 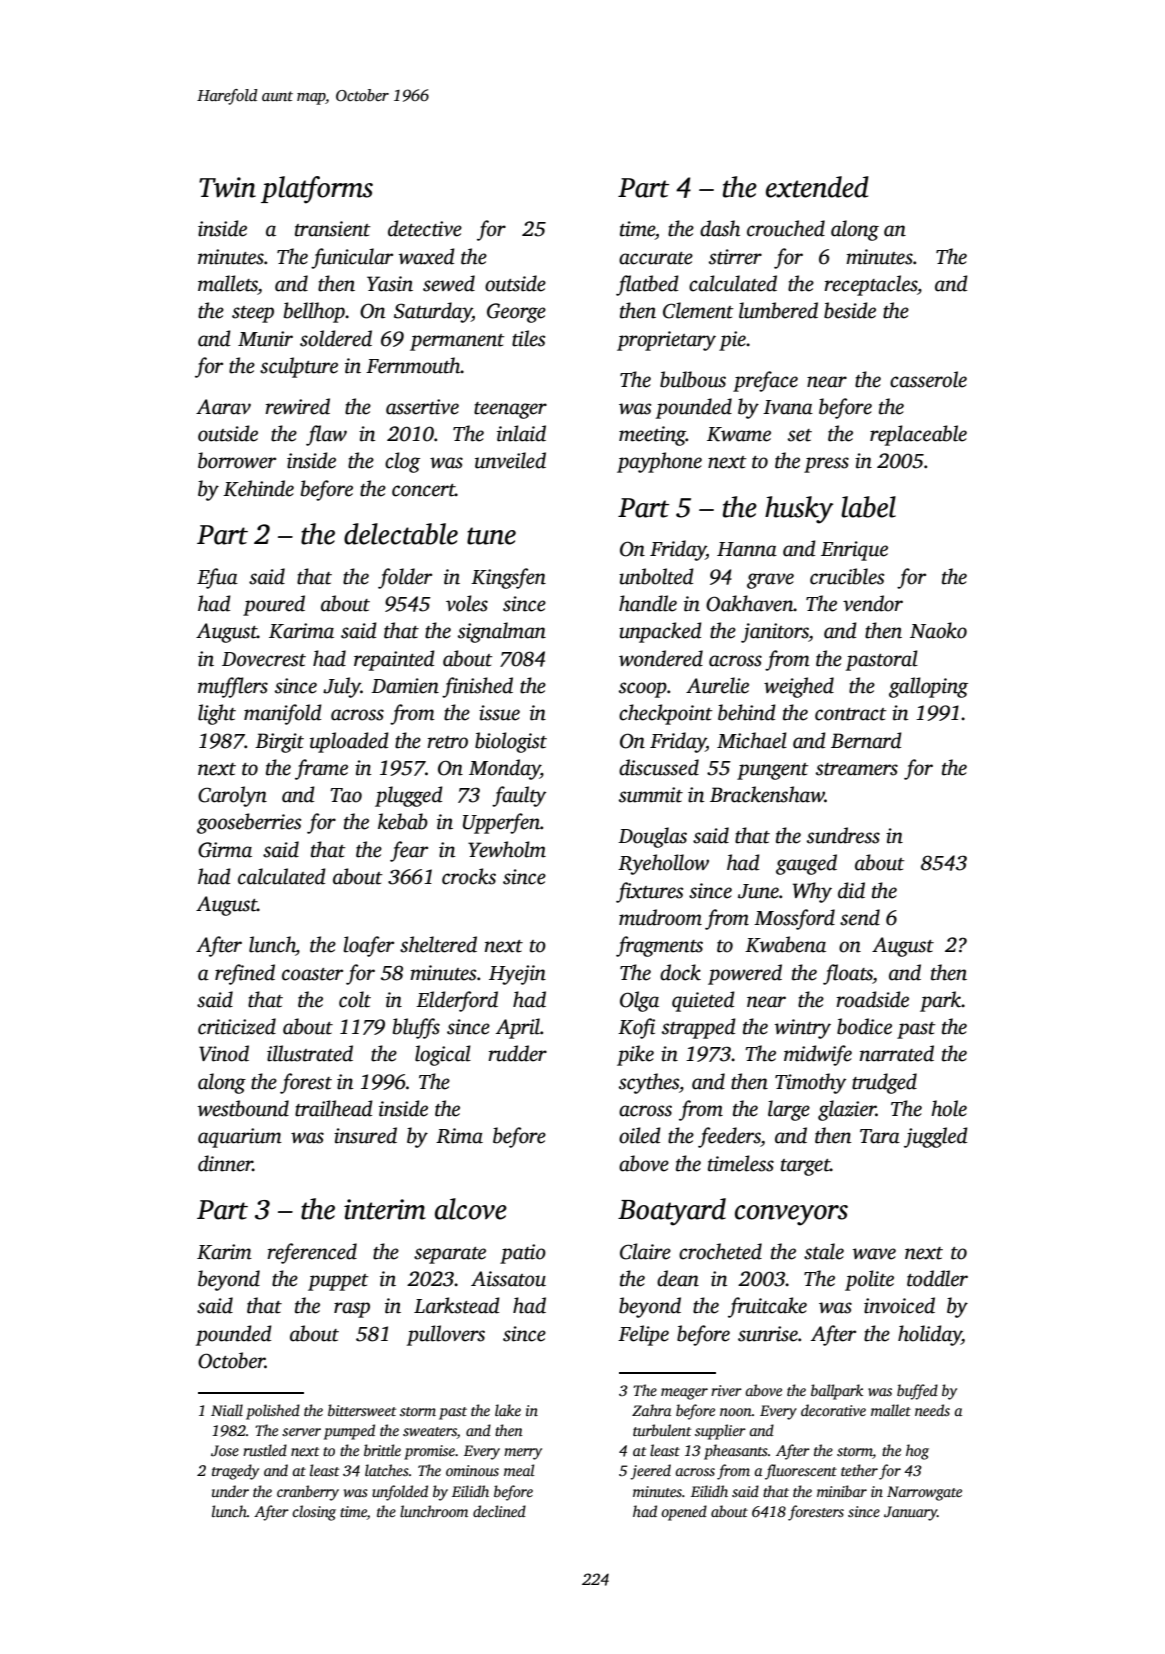 What do you see at coordinates (326, 435) in the document?
I see `flaw` at bounding box center [326, 435].
